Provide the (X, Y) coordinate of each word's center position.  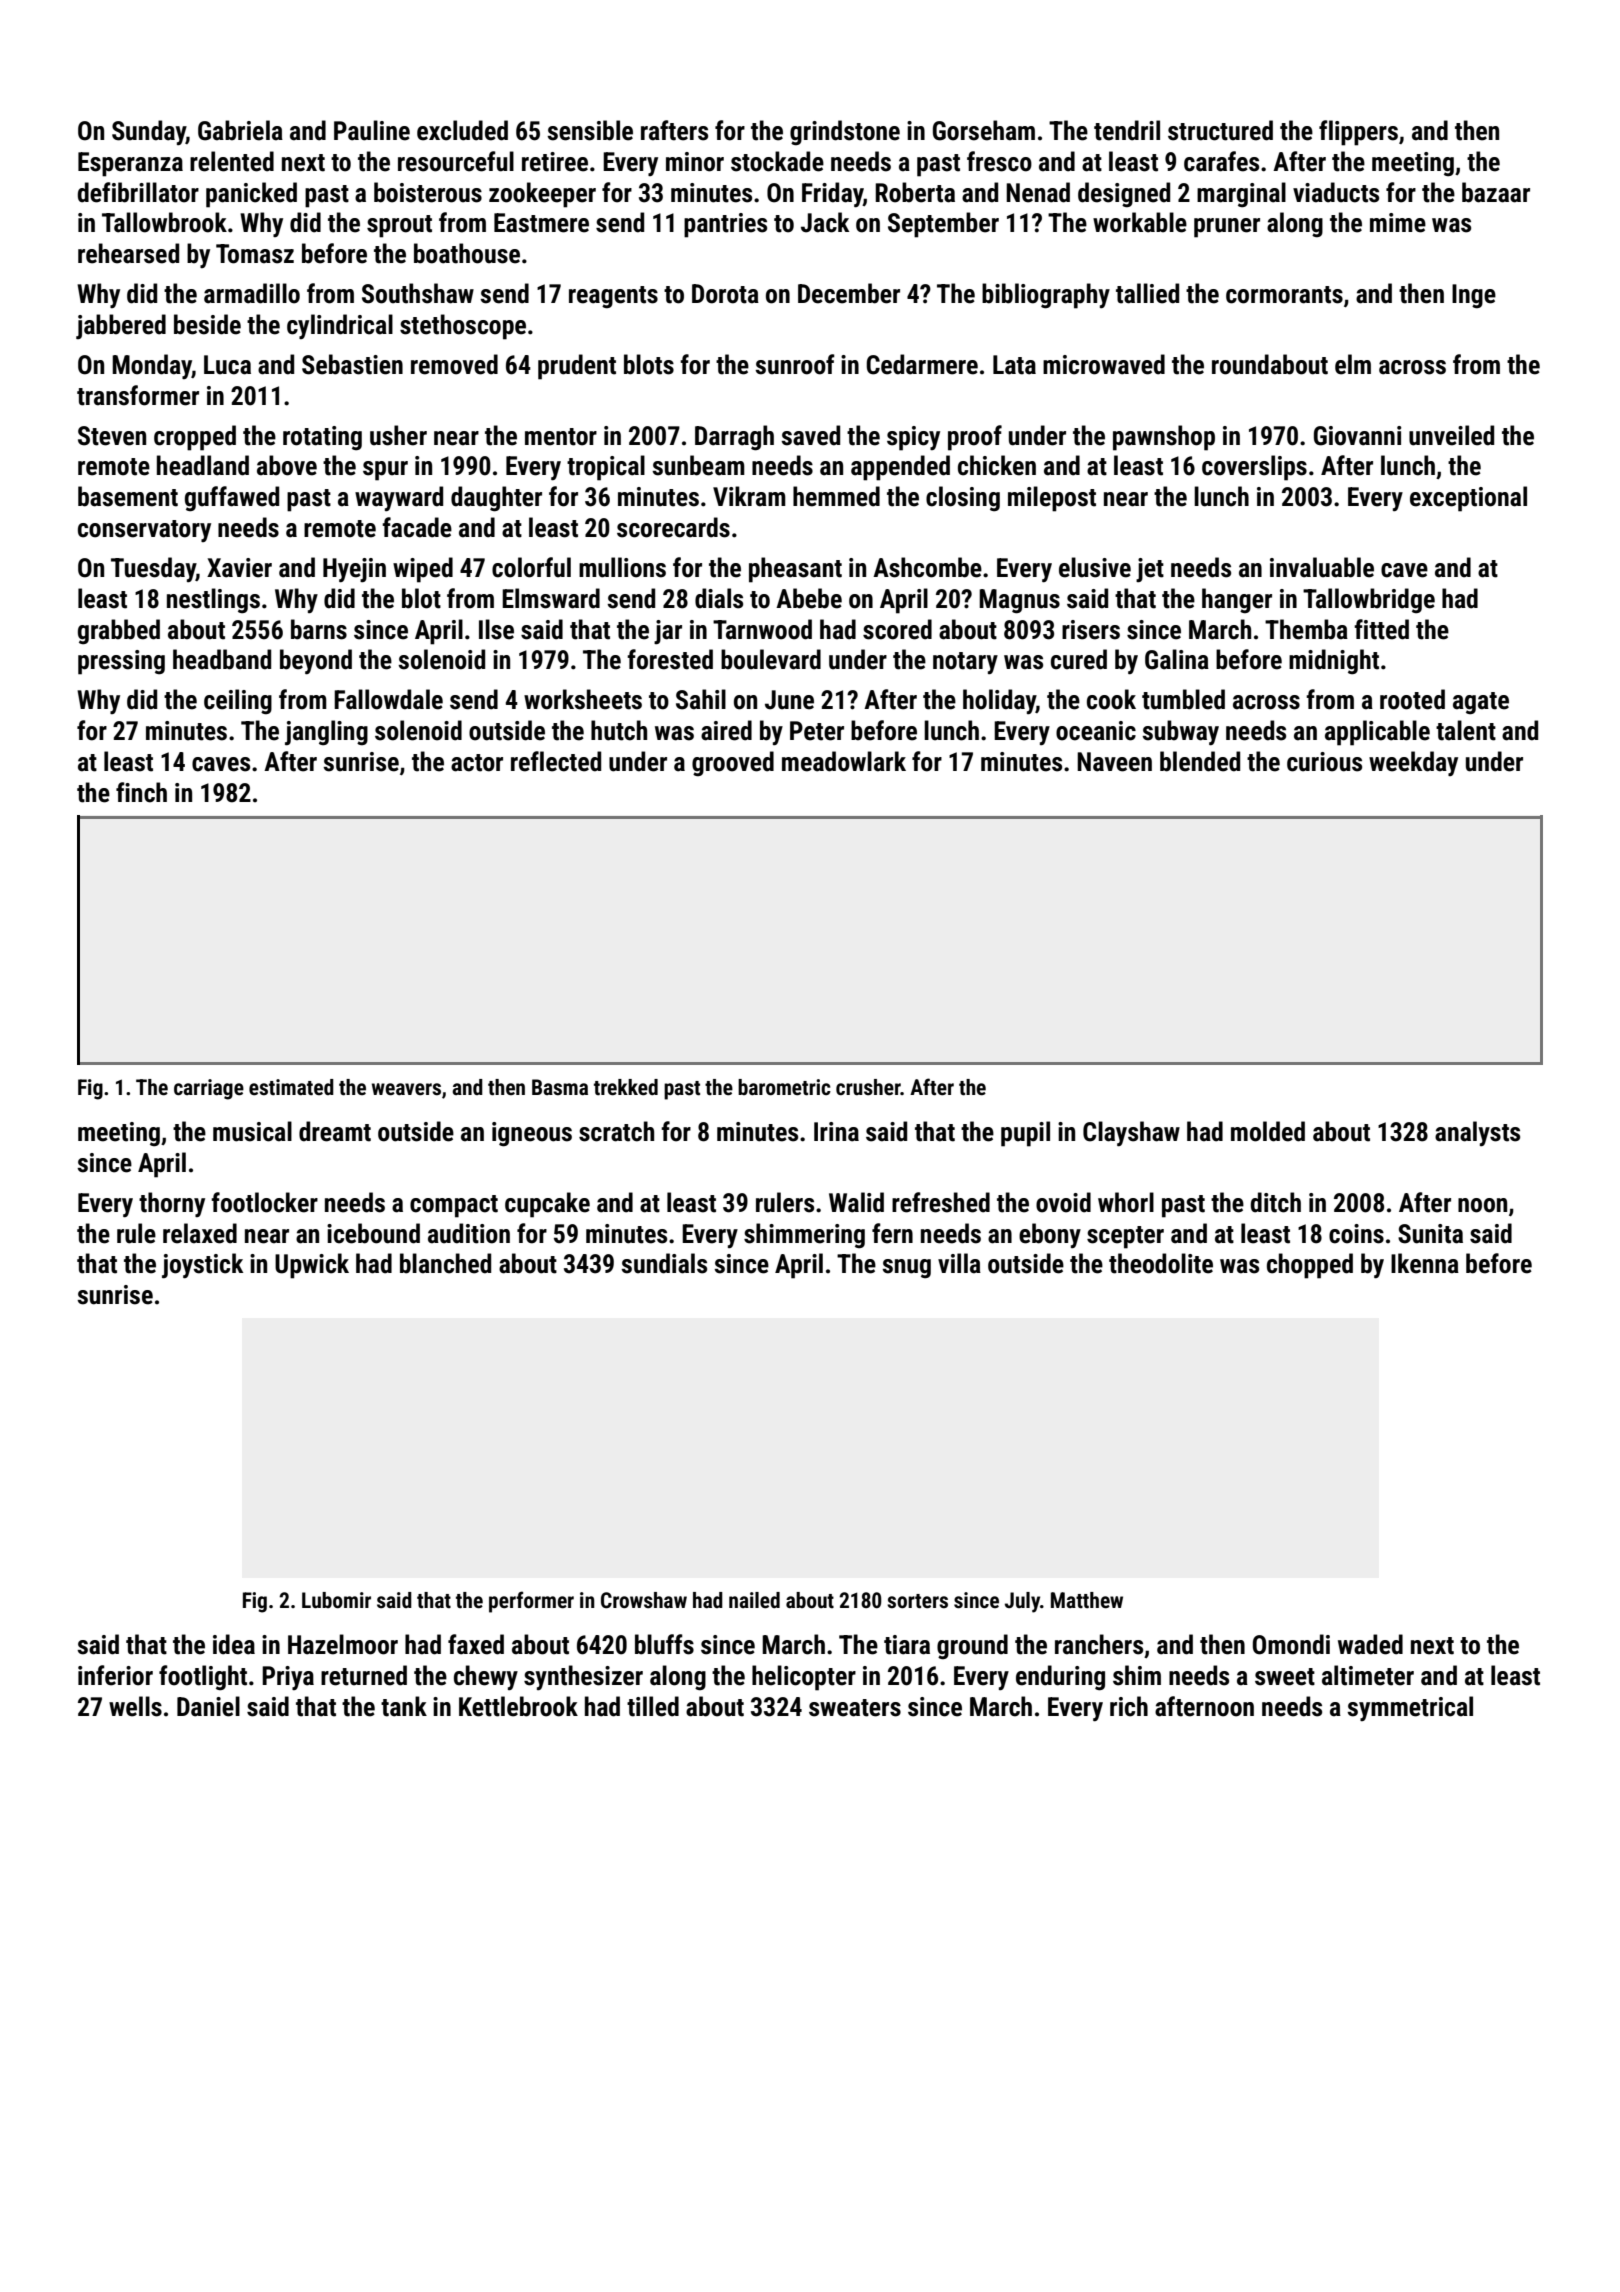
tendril (1127, 130)
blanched (445, 1263)
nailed (754, 1600)
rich (1129, 1706)
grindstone (845, 133)
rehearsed (128, 253)
